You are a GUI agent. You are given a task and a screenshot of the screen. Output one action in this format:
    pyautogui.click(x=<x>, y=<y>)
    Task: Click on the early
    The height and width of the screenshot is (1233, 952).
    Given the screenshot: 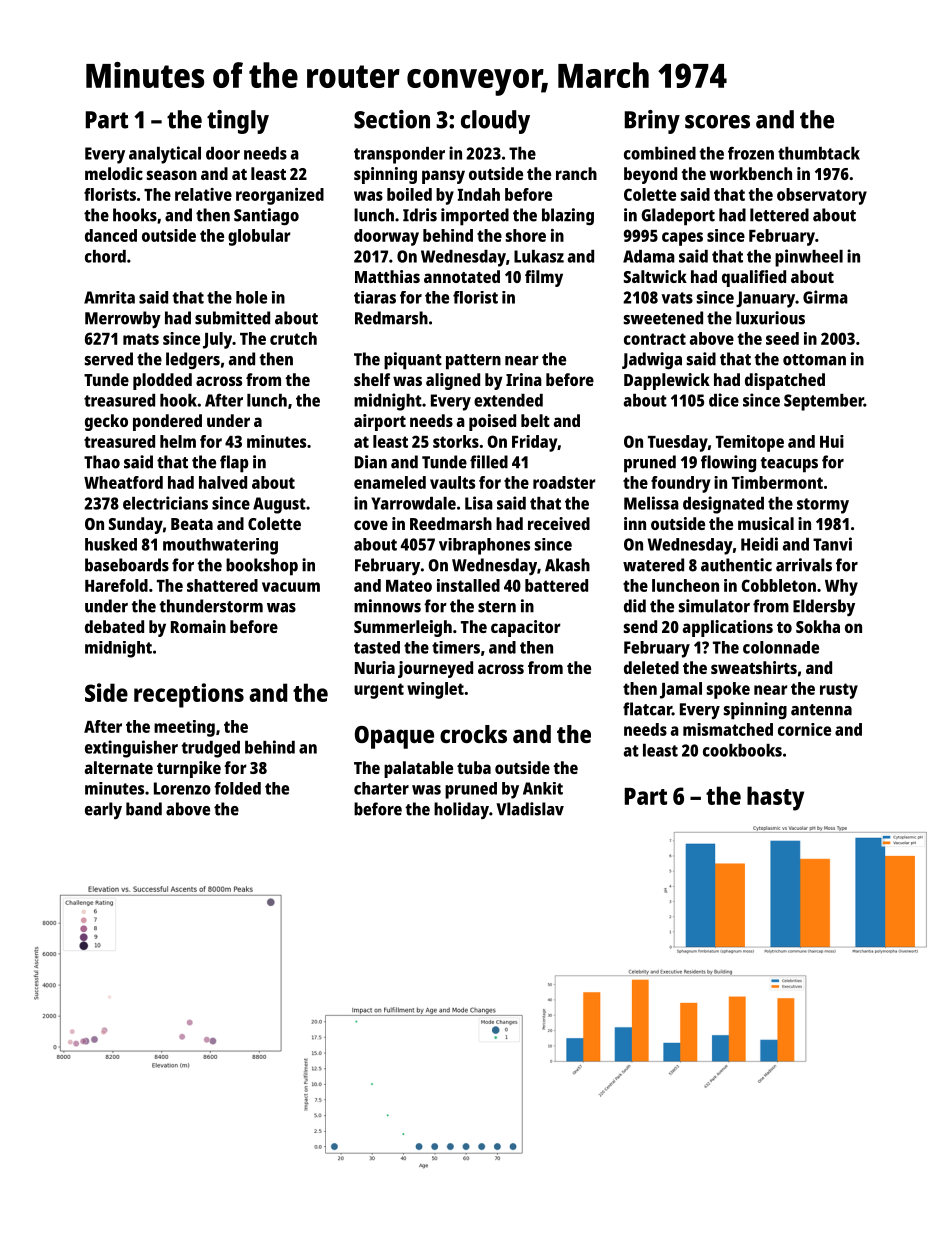 What is the action you would take?
    pyautogui.click(x=103, y=810)
